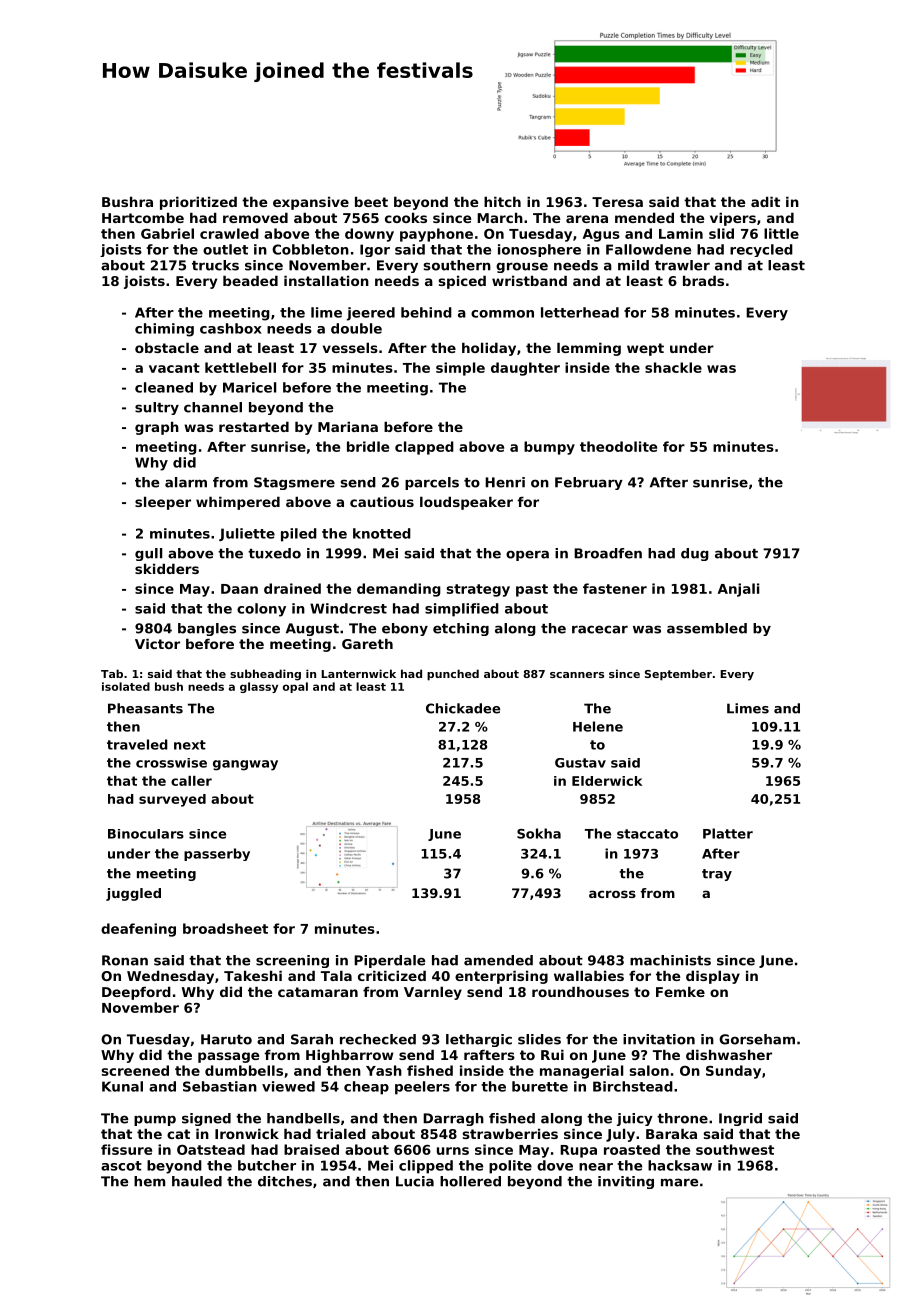 The height and width of the screenshot is (1316, 908). I want to click on Oatstead, so click(211, 1149).
